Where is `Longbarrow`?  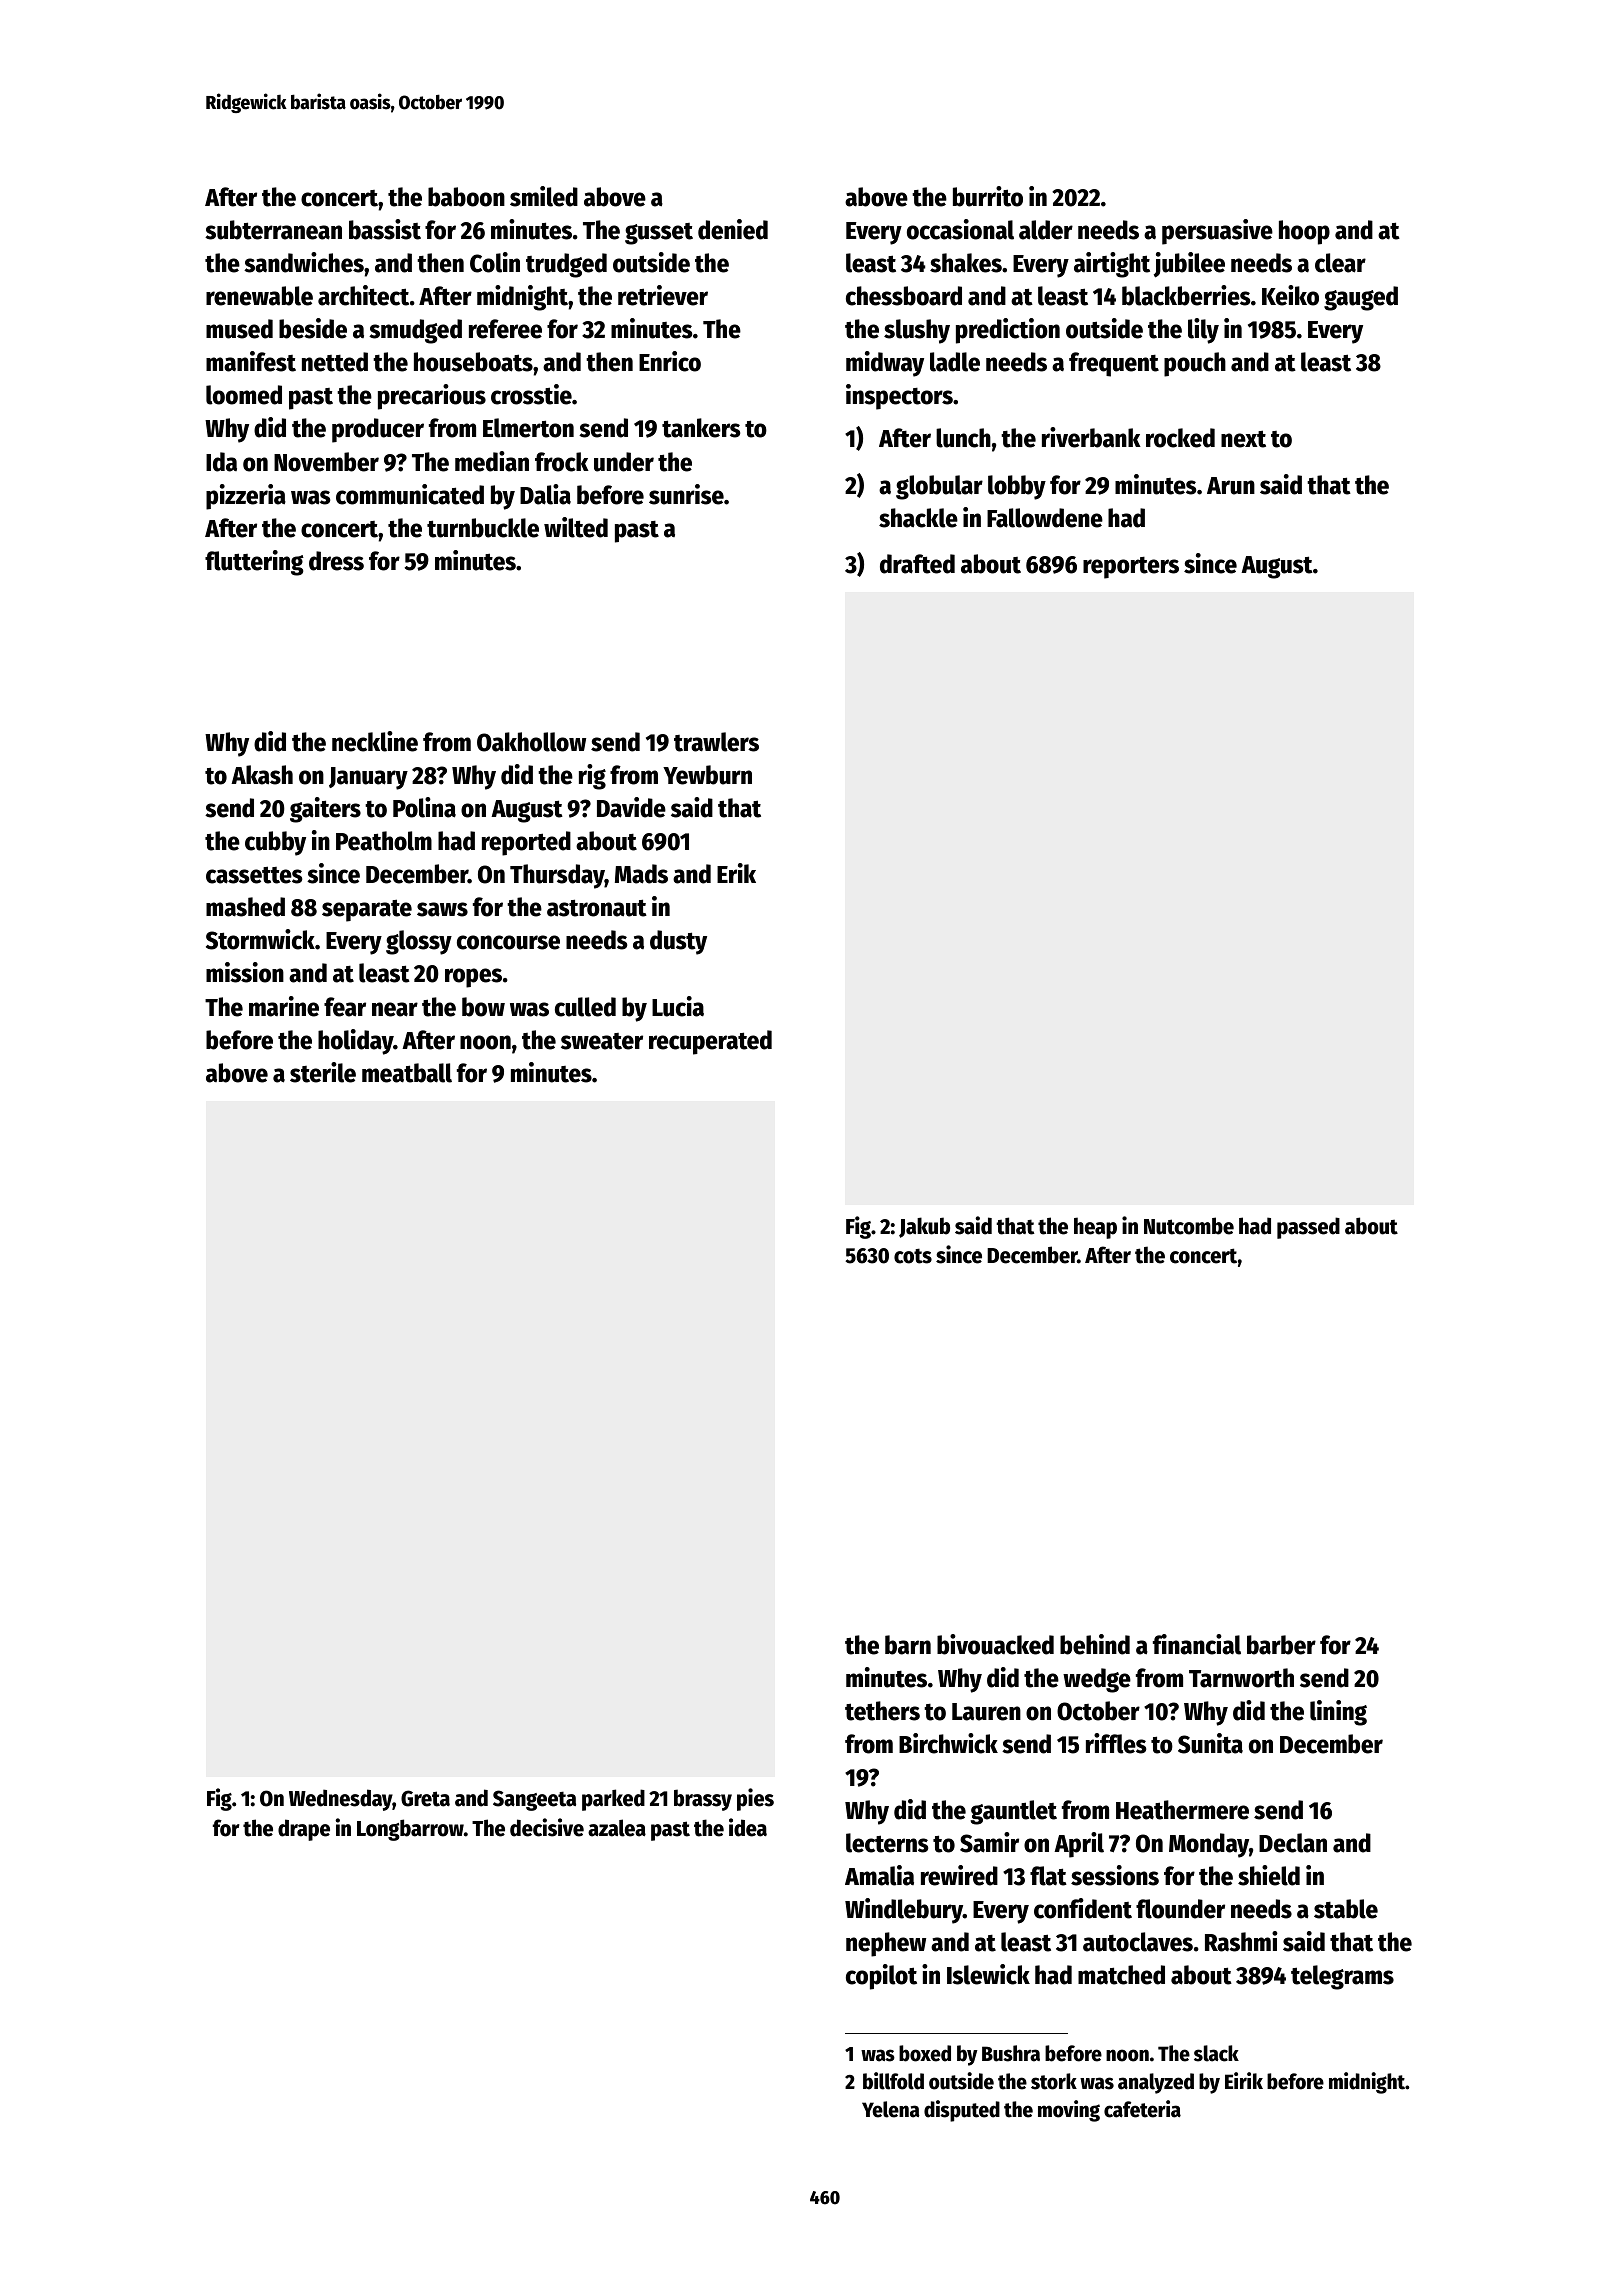 Longbarrow is located at coordinates (410, 1830).
